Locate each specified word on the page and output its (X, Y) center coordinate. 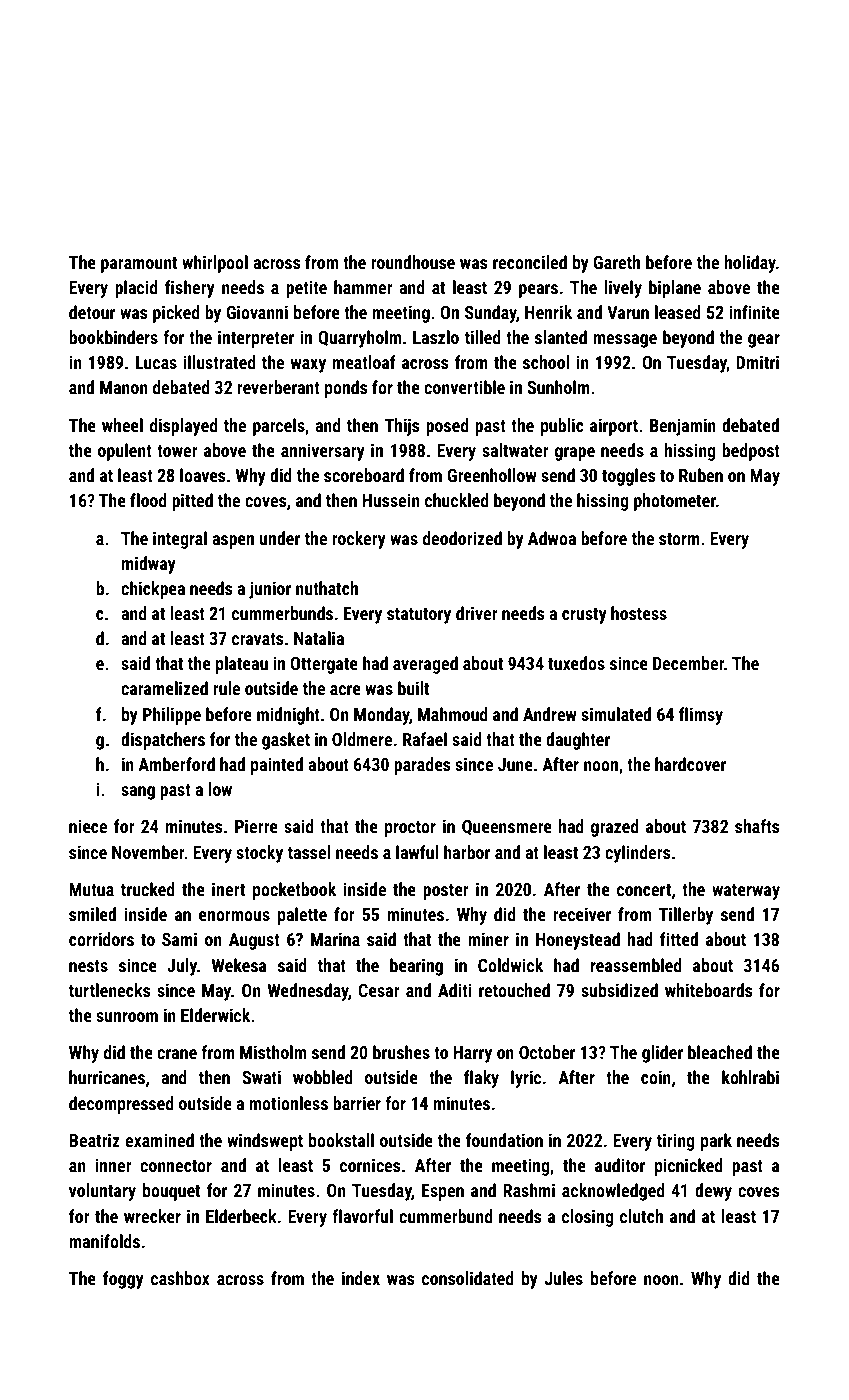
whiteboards (709, 990)
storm (679, 539)
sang (138, 793)
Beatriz (94, 1140)
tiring (676, 1142)
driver (477, 613)
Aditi (455, 990)
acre (345, 690)
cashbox (180, 1278)
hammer (363, 287)
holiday (750, 264)
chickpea (153, 590)
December (688, 663)
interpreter (256, 339)
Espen (443, 1192)
